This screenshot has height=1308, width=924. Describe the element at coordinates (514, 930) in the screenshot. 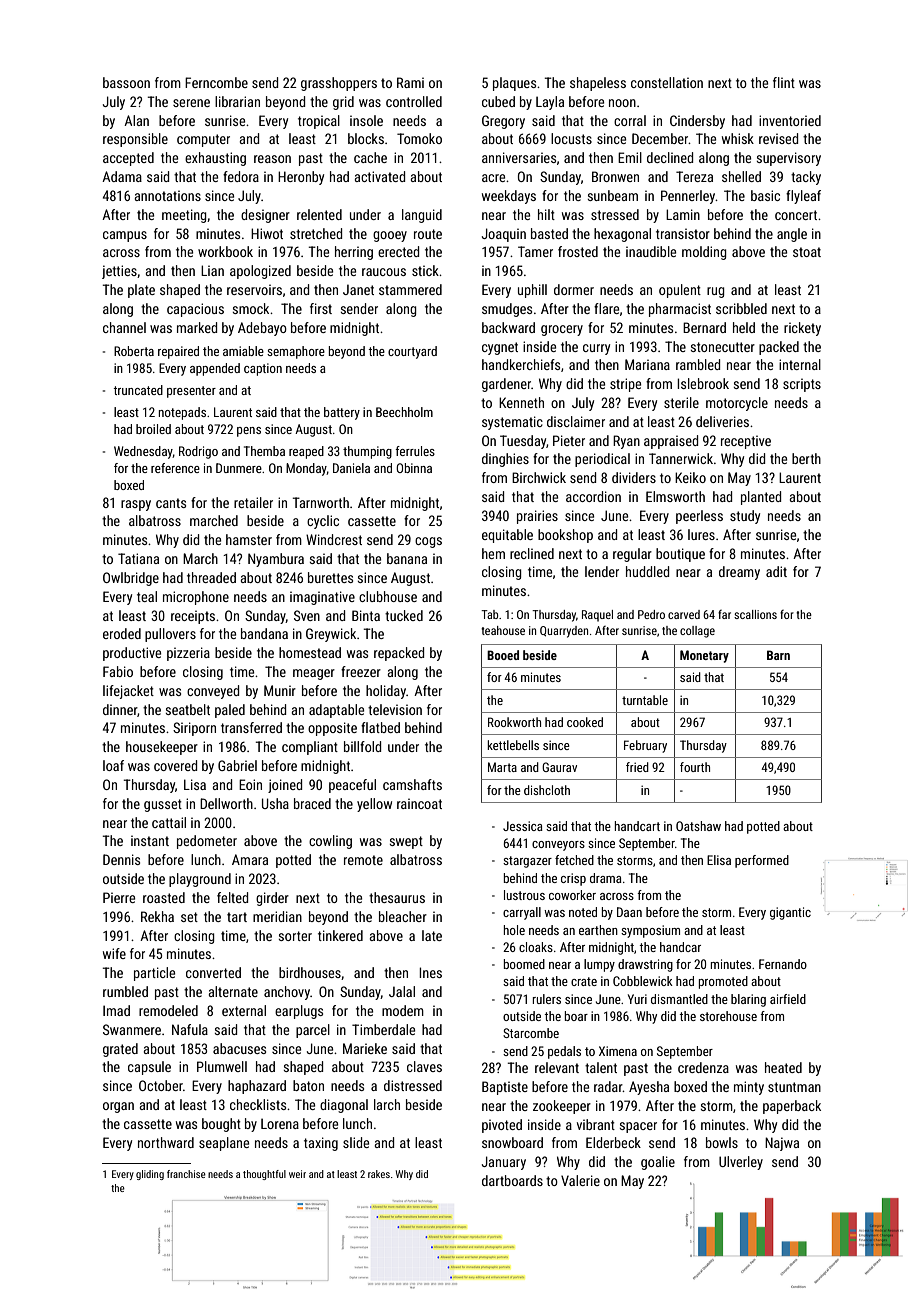

I see `hole` at that location.
